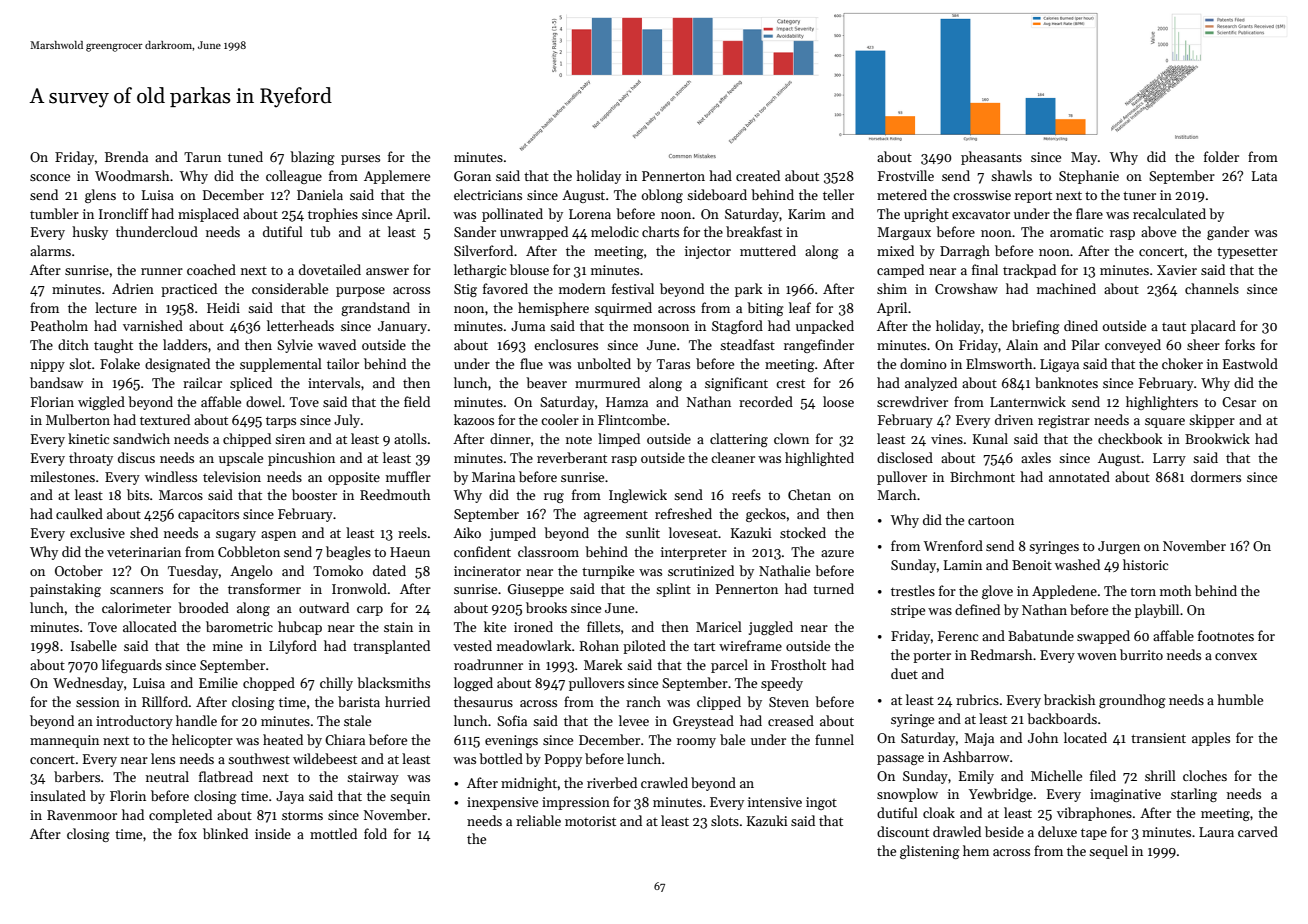  What do you see at coordinates (236, 536) in the document?
I see `sugary` at bounding box center [236, 536].
